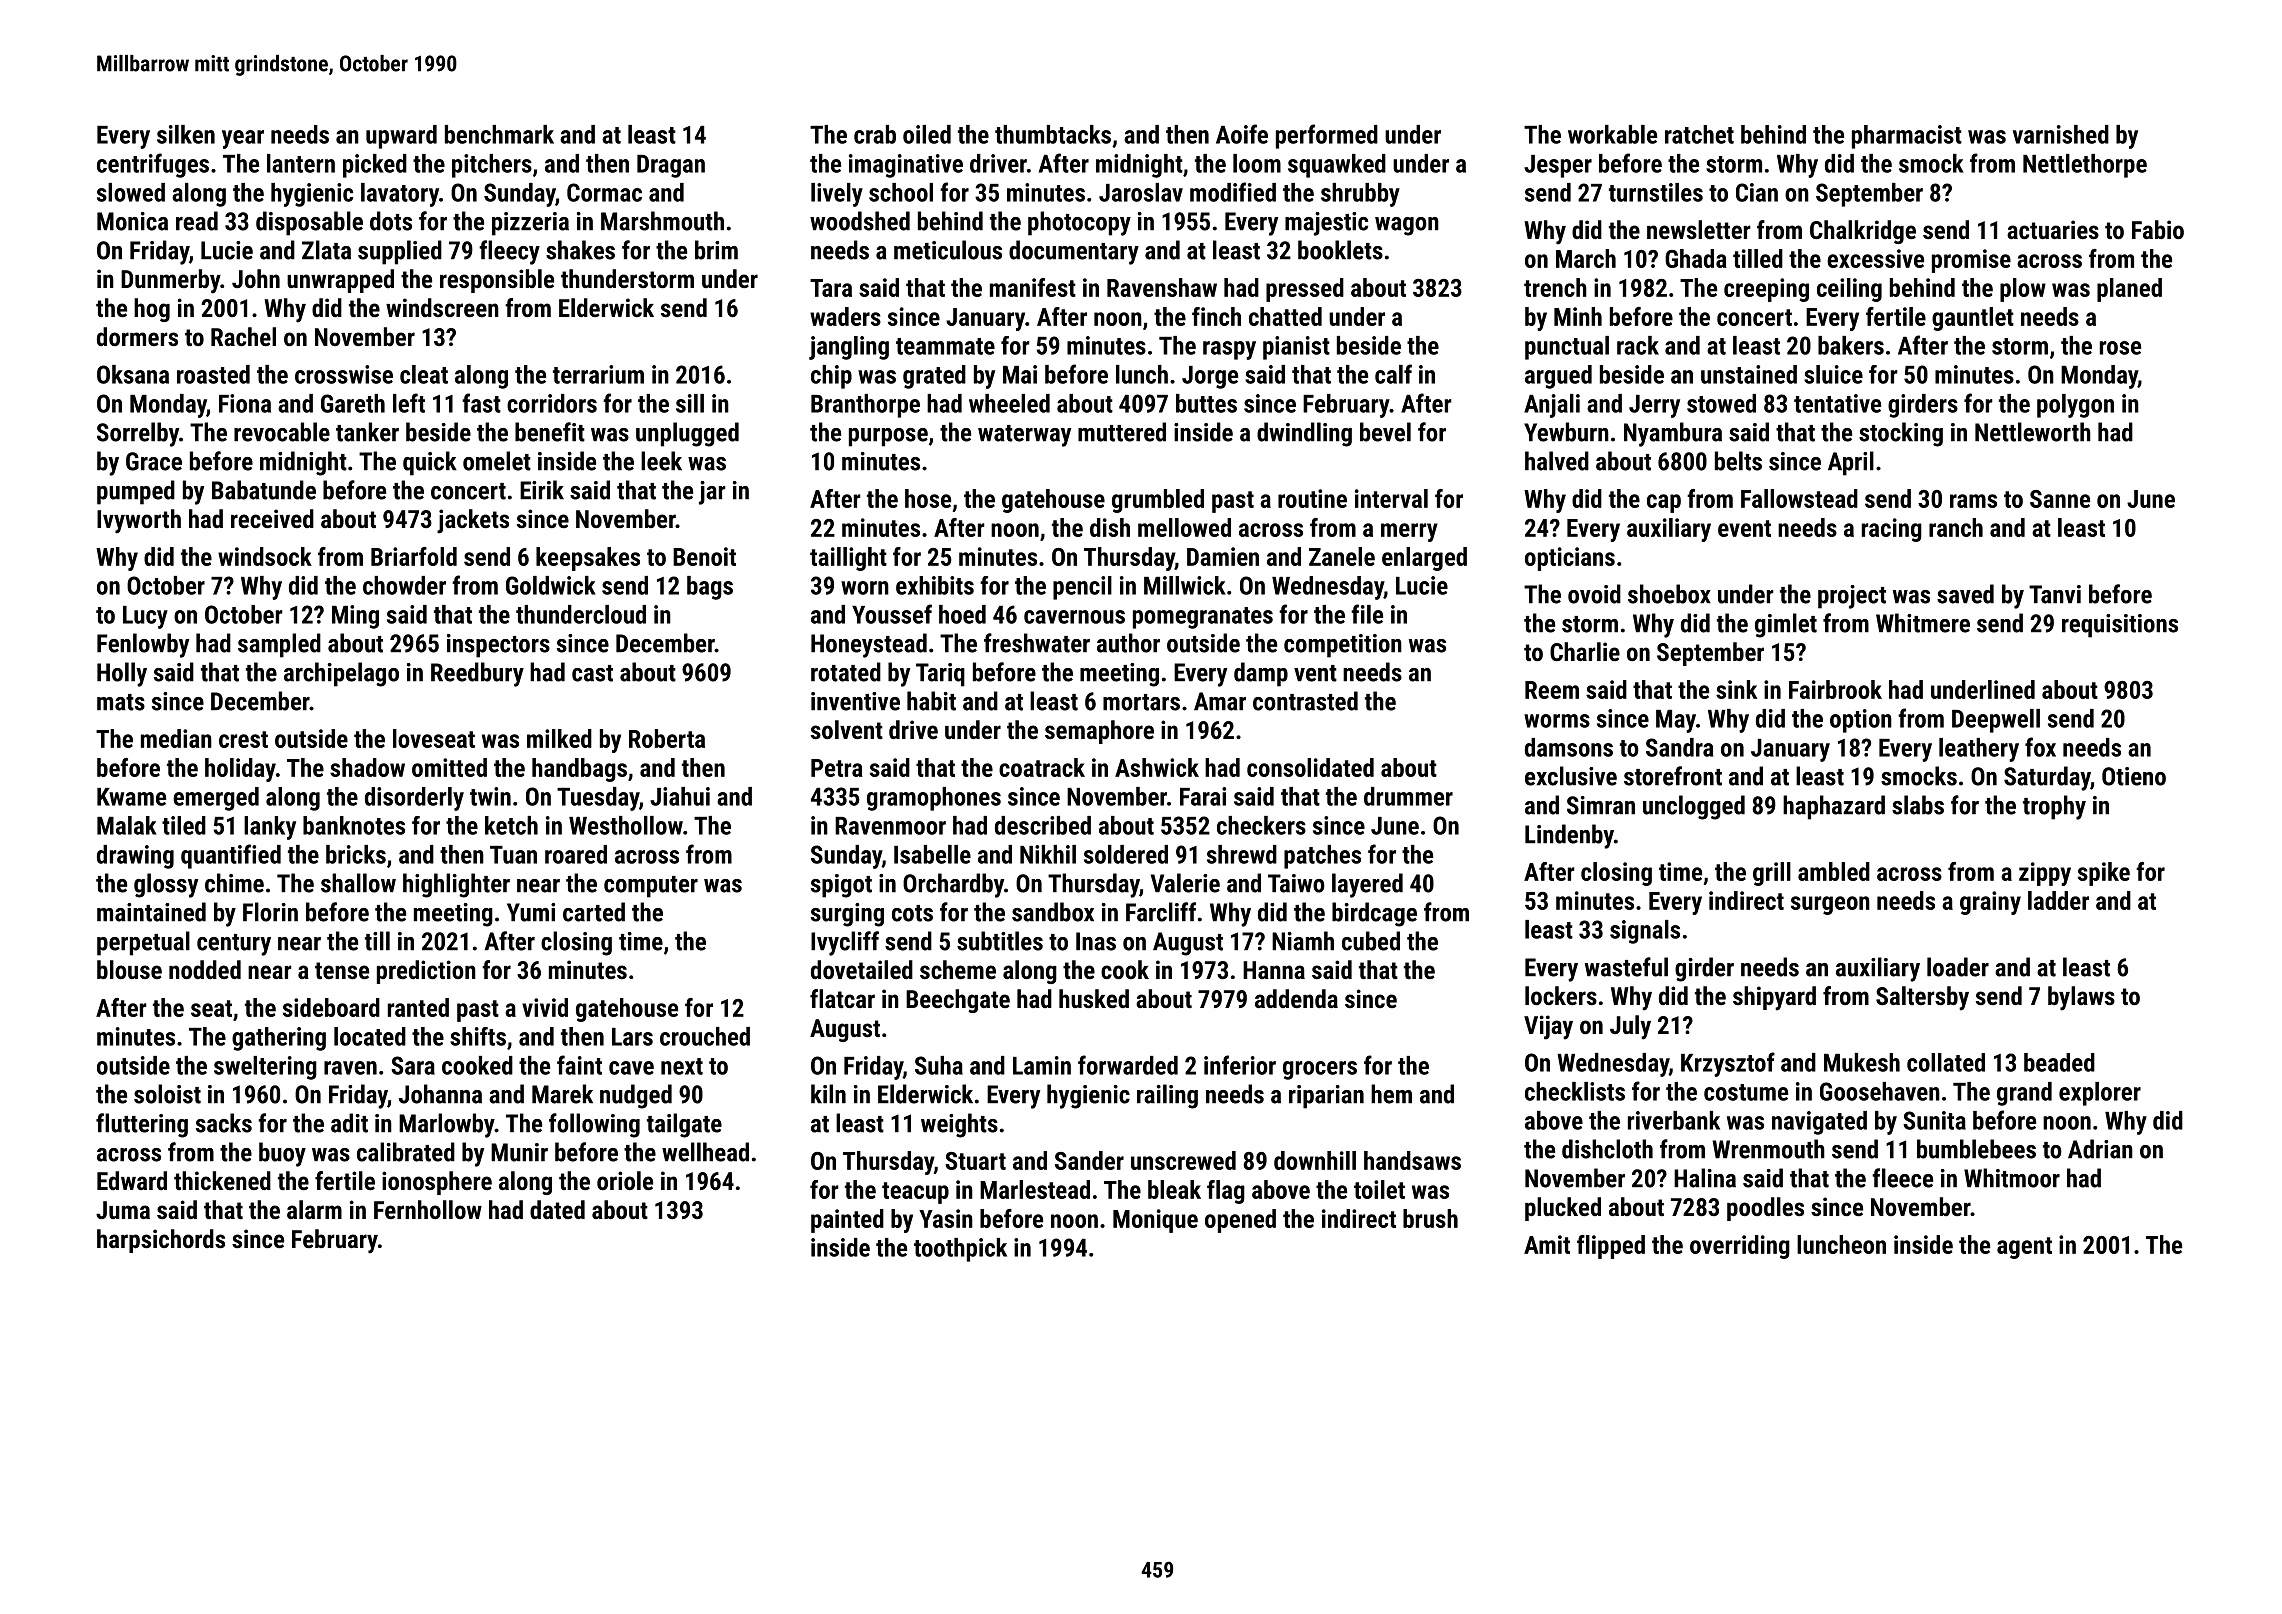 This page has width=2282, height=1614. I want to click on varnished, so click(2061, 134).
